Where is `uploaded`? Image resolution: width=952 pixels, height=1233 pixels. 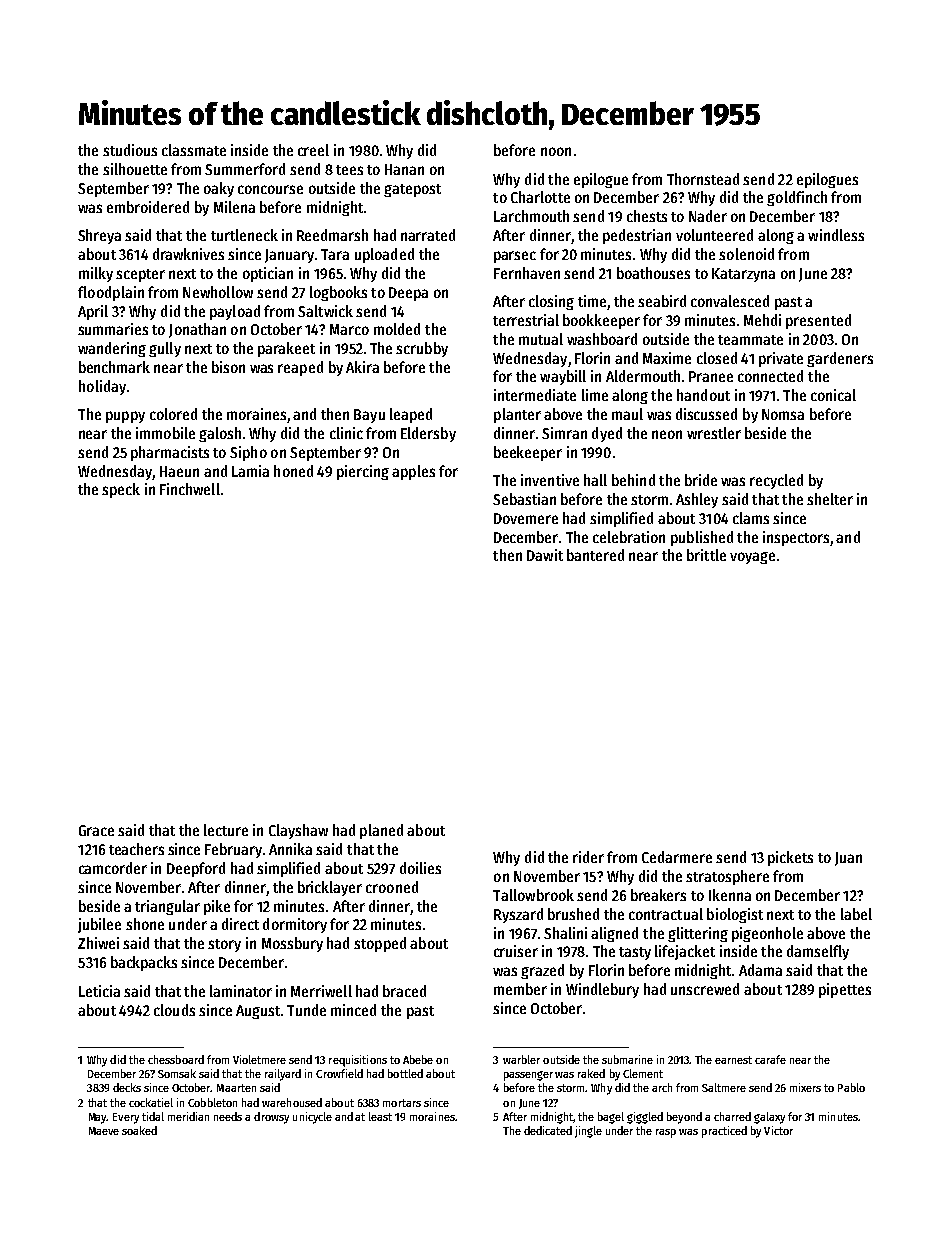 uploaded is located at coordinates (384, 255).
